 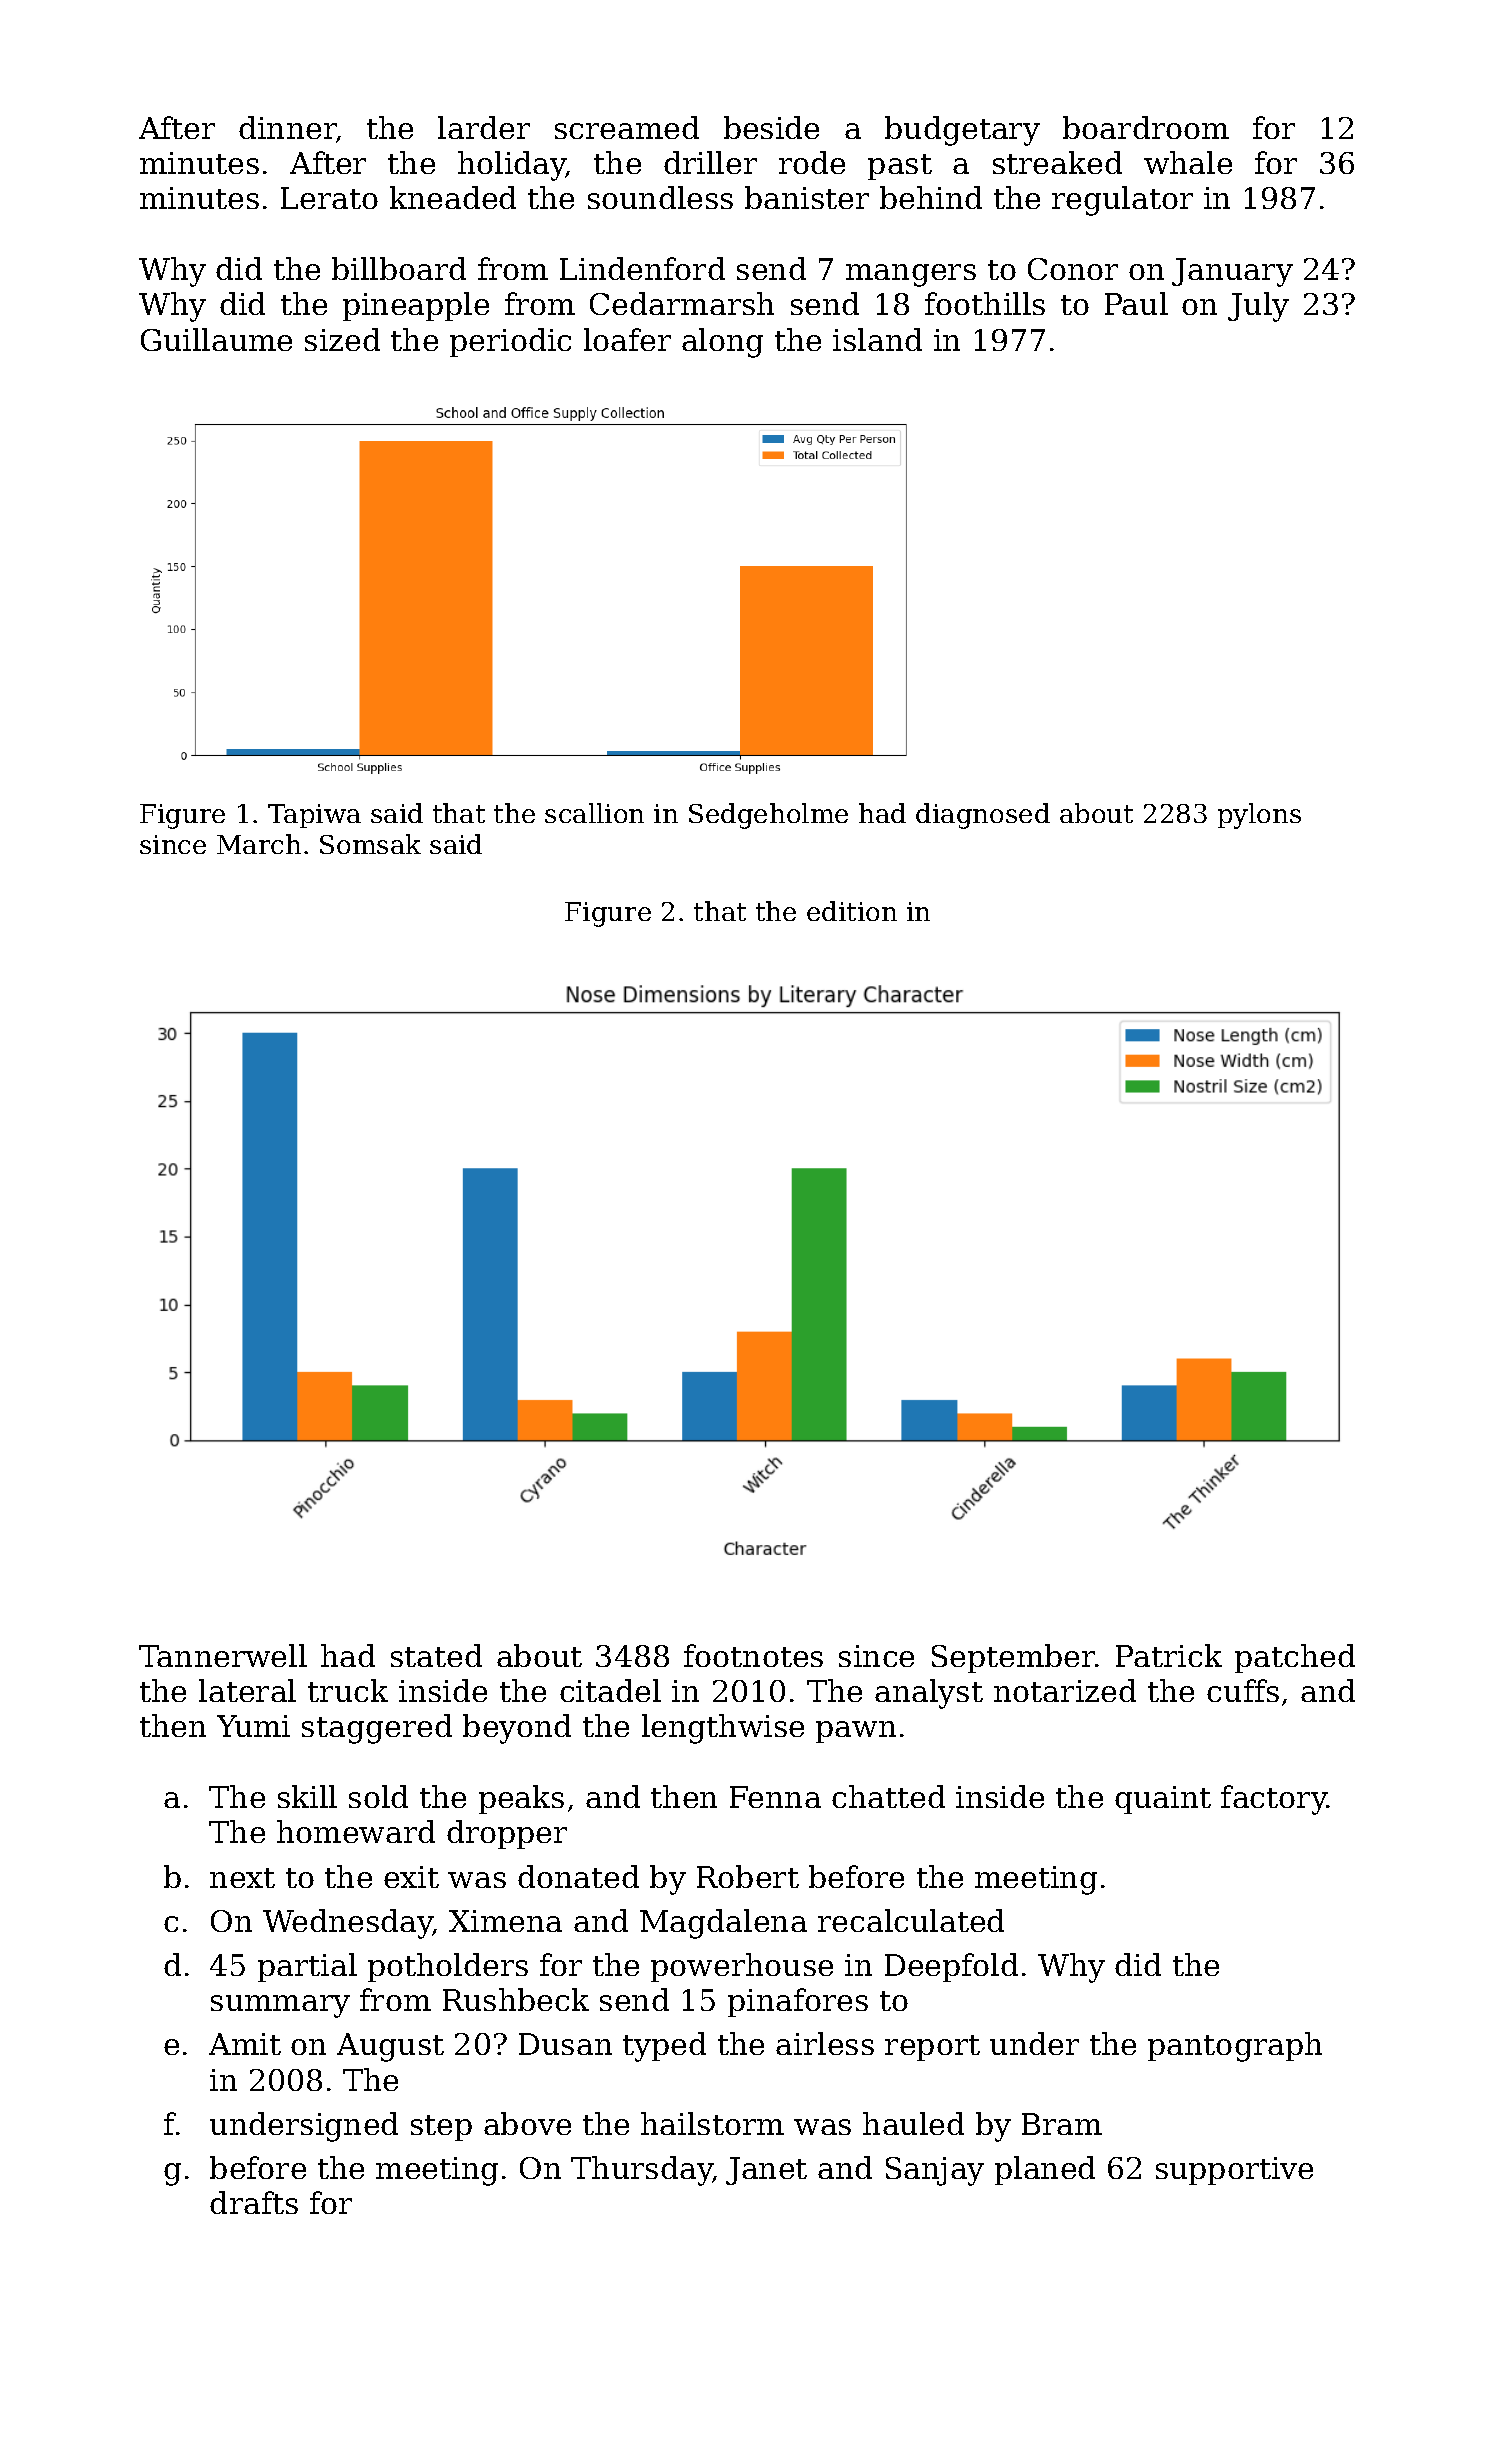 I want to click on dinner, so click(x=287, y=127).
